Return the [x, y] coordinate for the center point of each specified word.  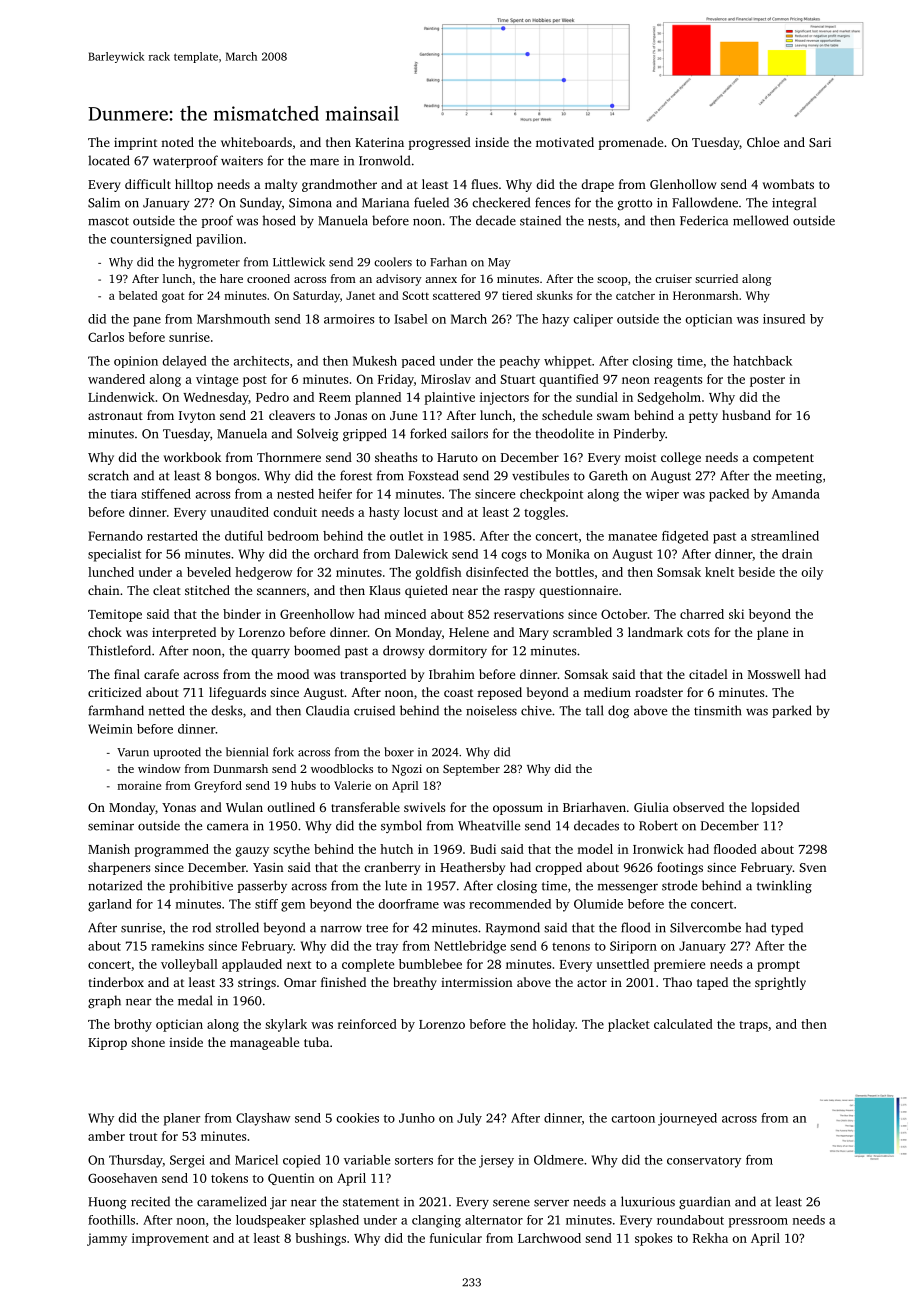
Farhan [448, 262]
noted [177, 142]
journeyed [687, 1119]
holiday [553, 1025]
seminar [111, 826]
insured [784, 319]
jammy [107, 1239]
